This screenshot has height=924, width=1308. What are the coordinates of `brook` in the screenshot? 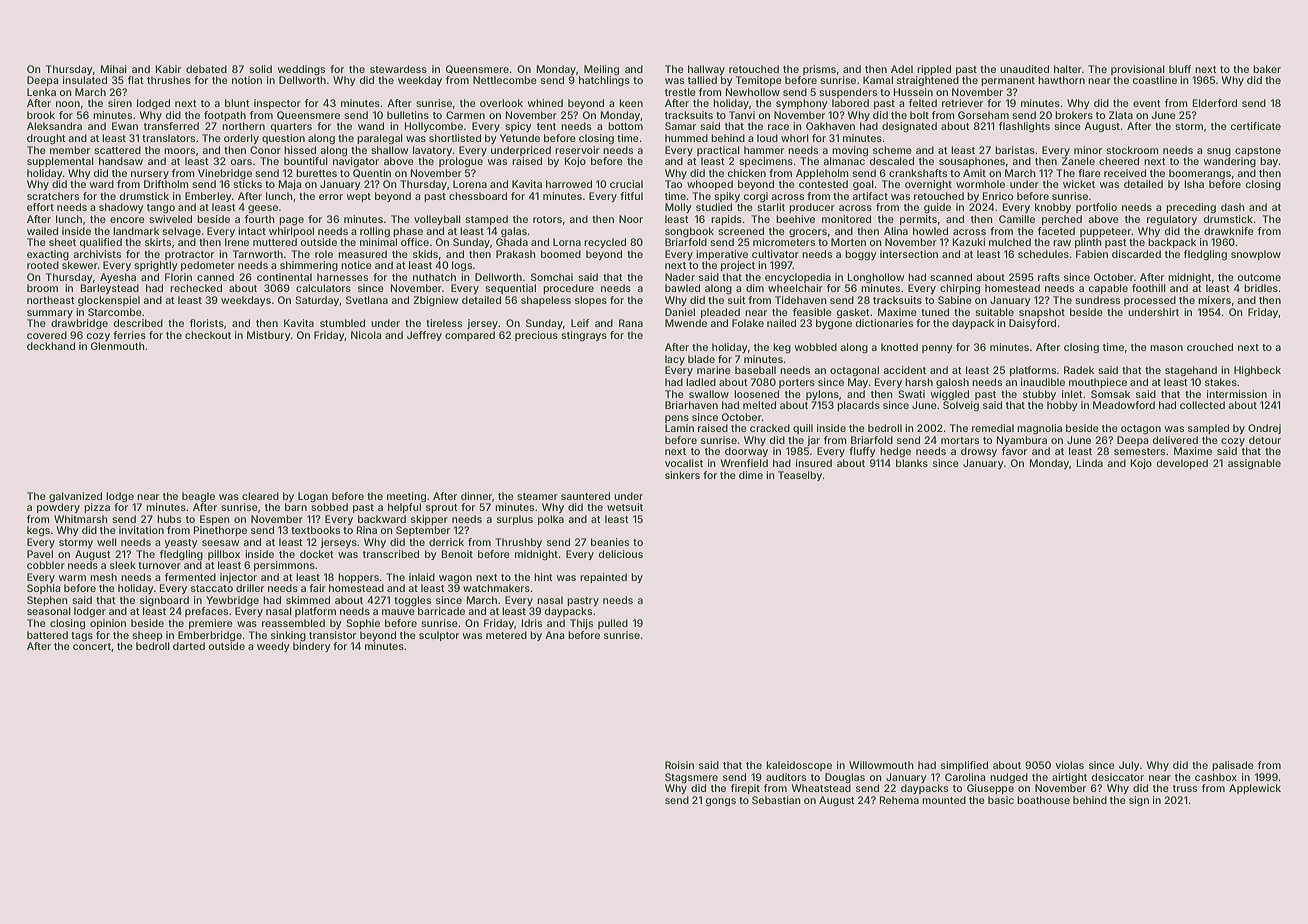 It's located at (41, 115).
